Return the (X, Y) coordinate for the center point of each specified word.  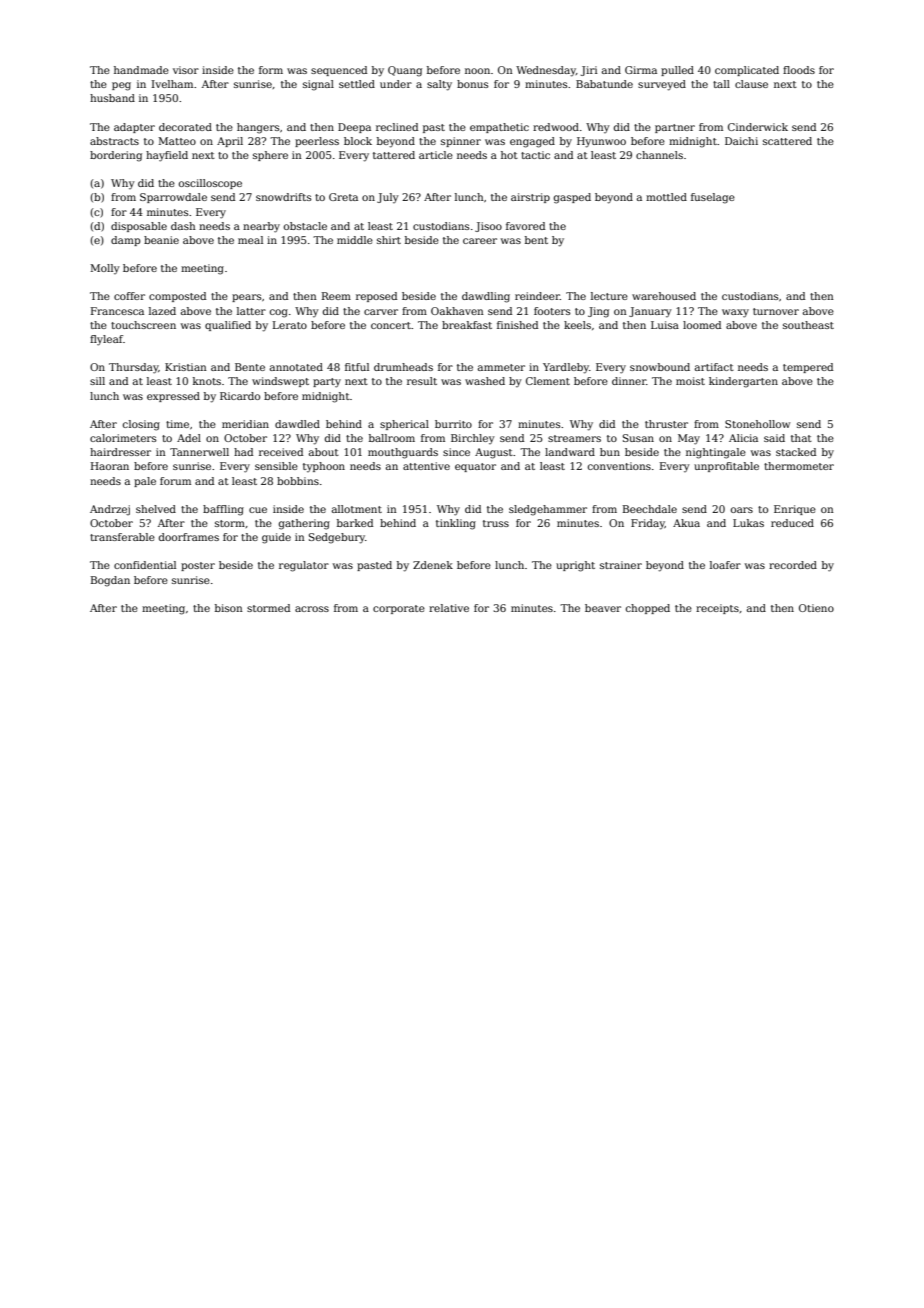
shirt (389, 240)
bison (229, 608)
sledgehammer (548, 510)
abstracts (114, 141)
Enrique (795, 510)
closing (141, 425)
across (312, 609)
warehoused (664, 296)
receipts (717, 609)
